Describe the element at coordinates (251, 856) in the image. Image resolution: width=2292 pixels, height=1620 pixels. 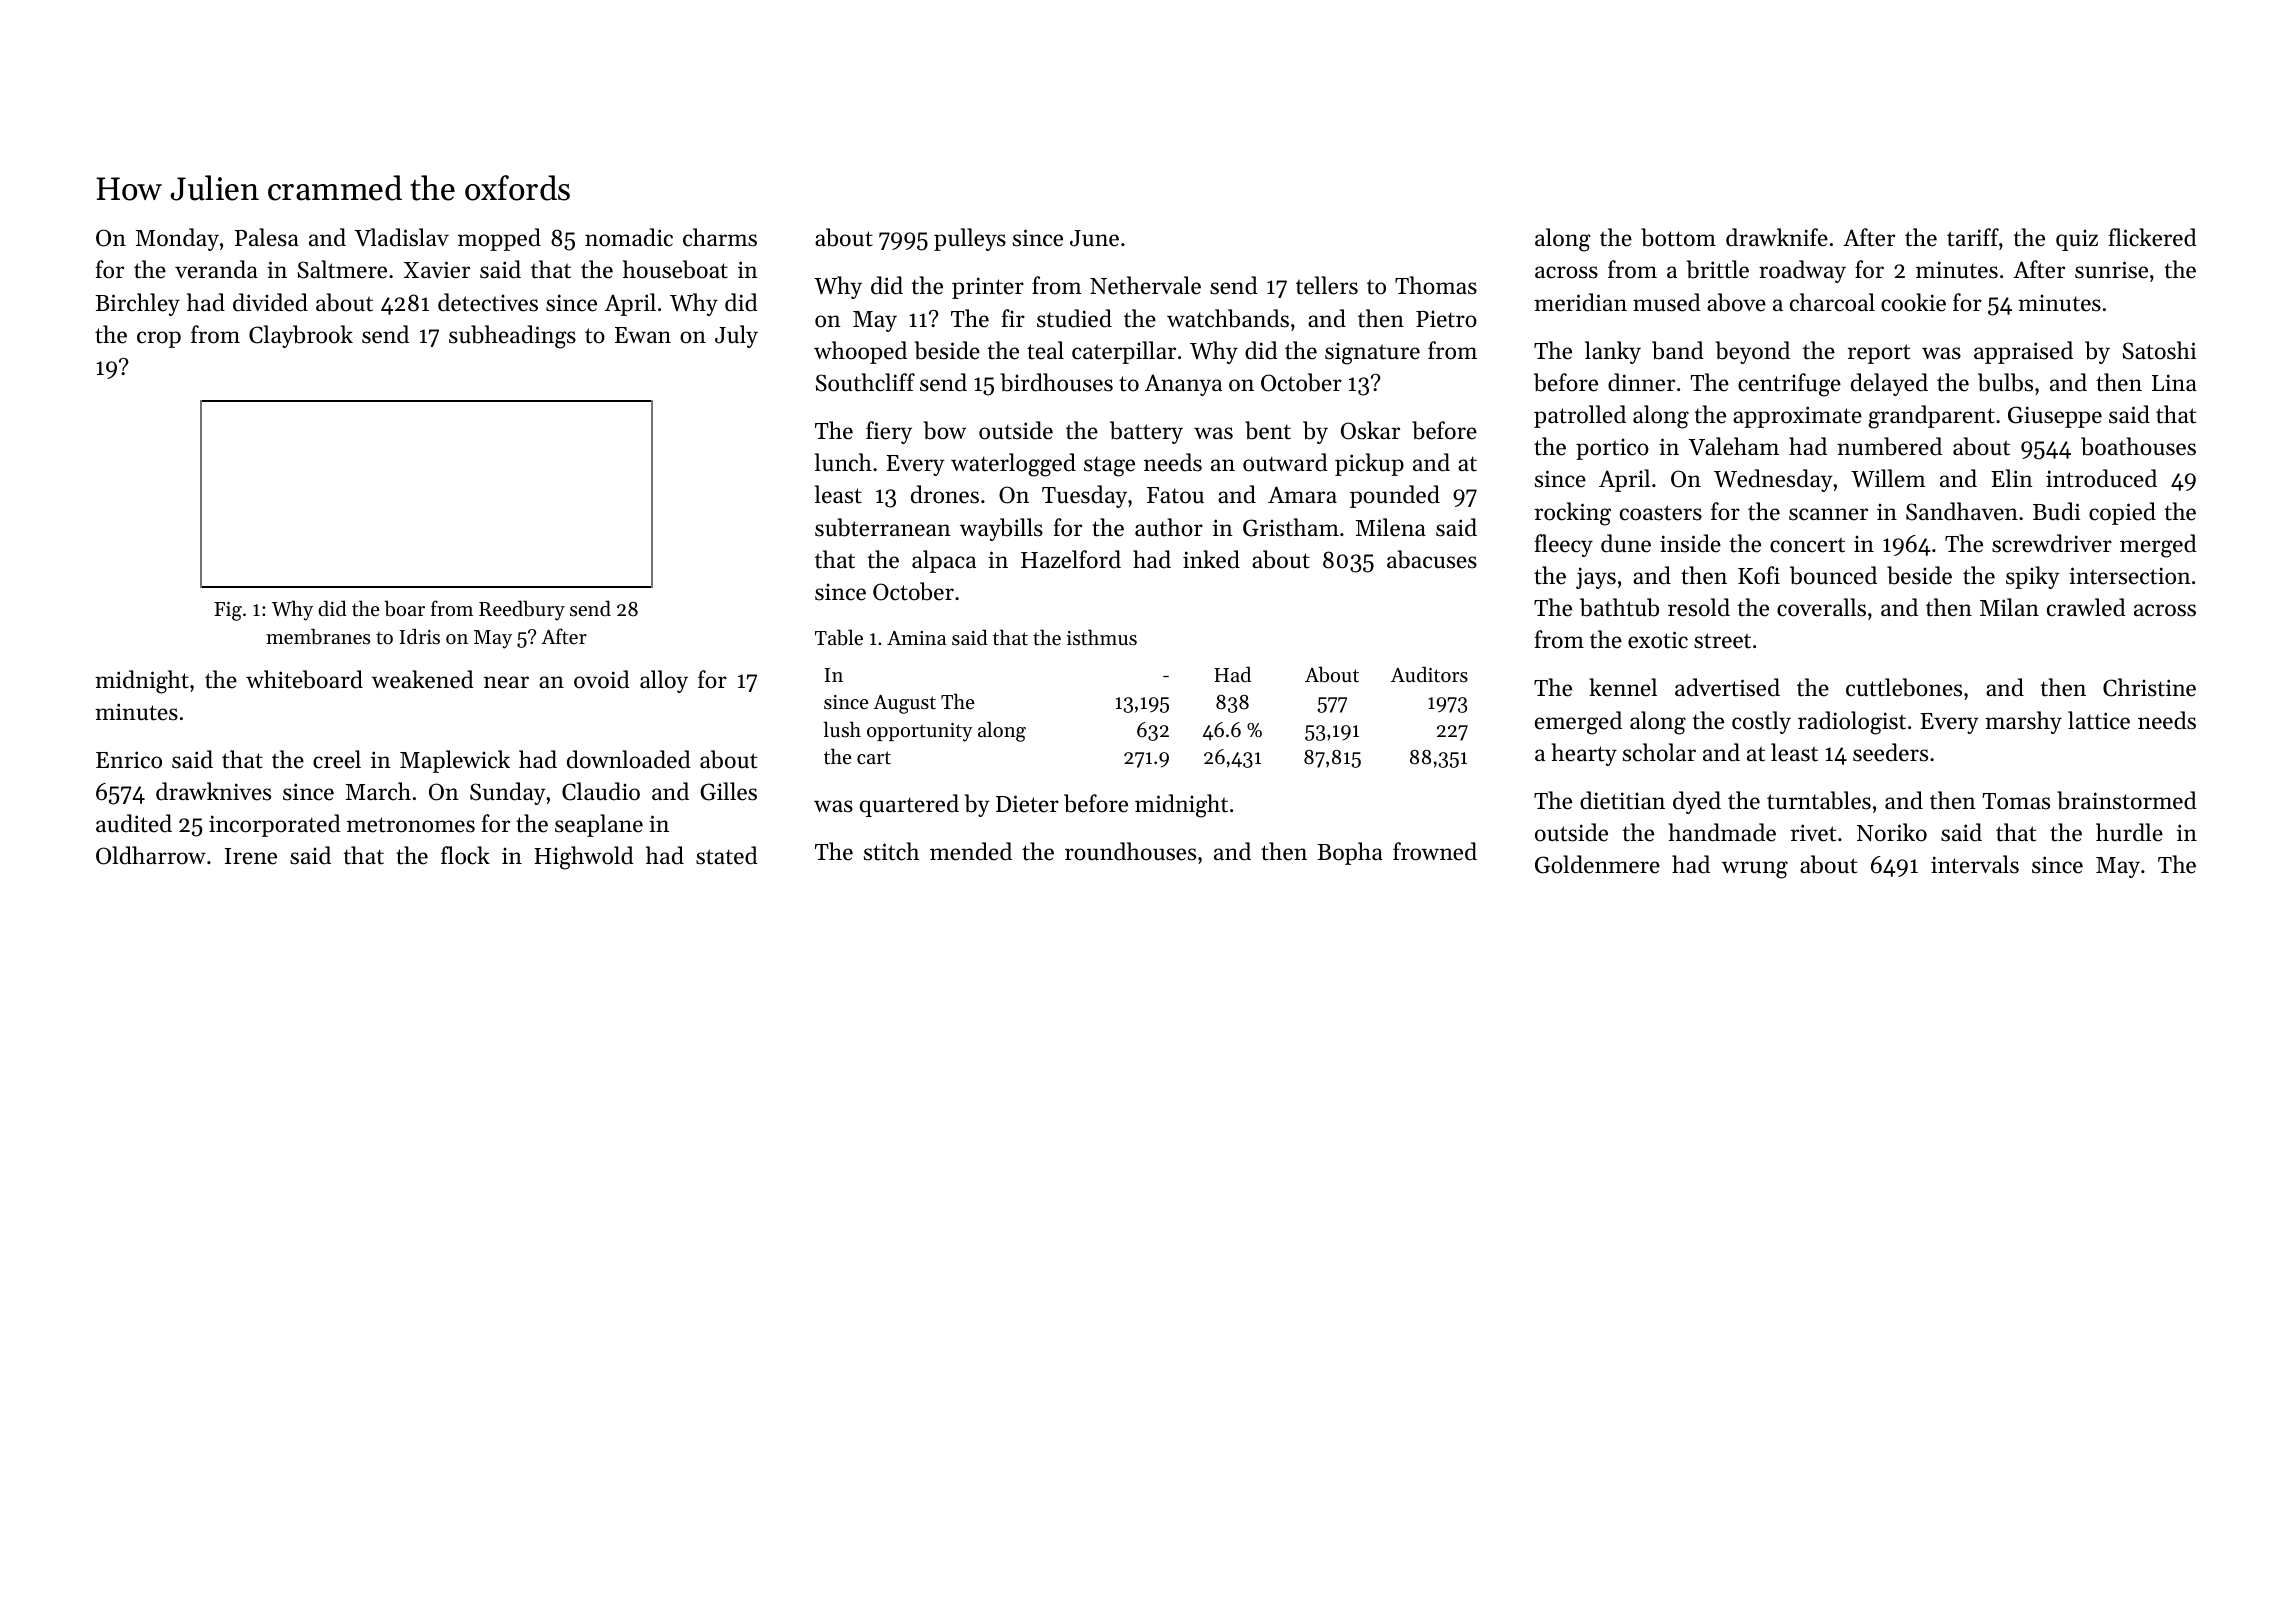
I see `Irene` at that location.
